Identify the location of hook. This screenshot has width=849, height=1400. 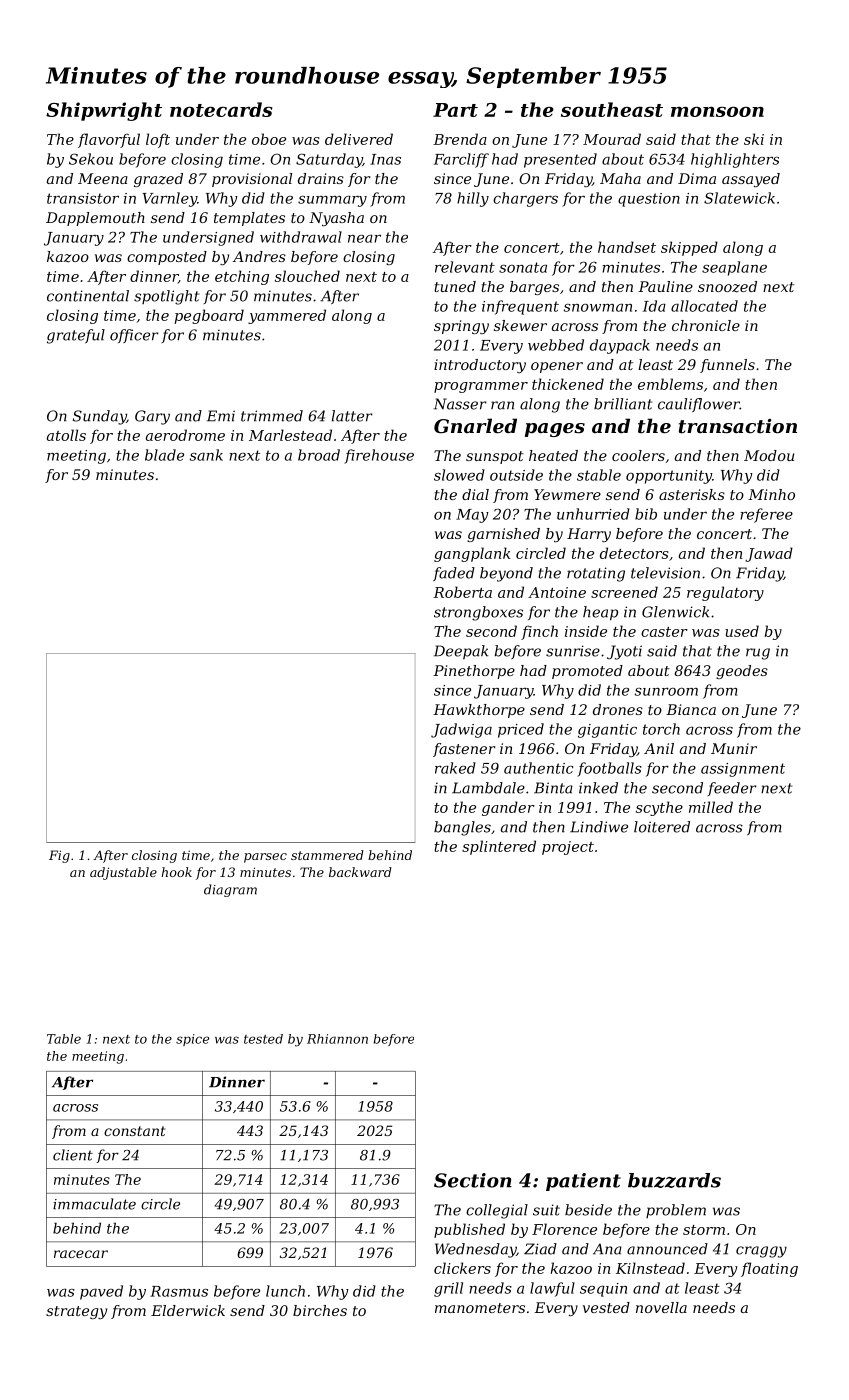
(176, 872).
